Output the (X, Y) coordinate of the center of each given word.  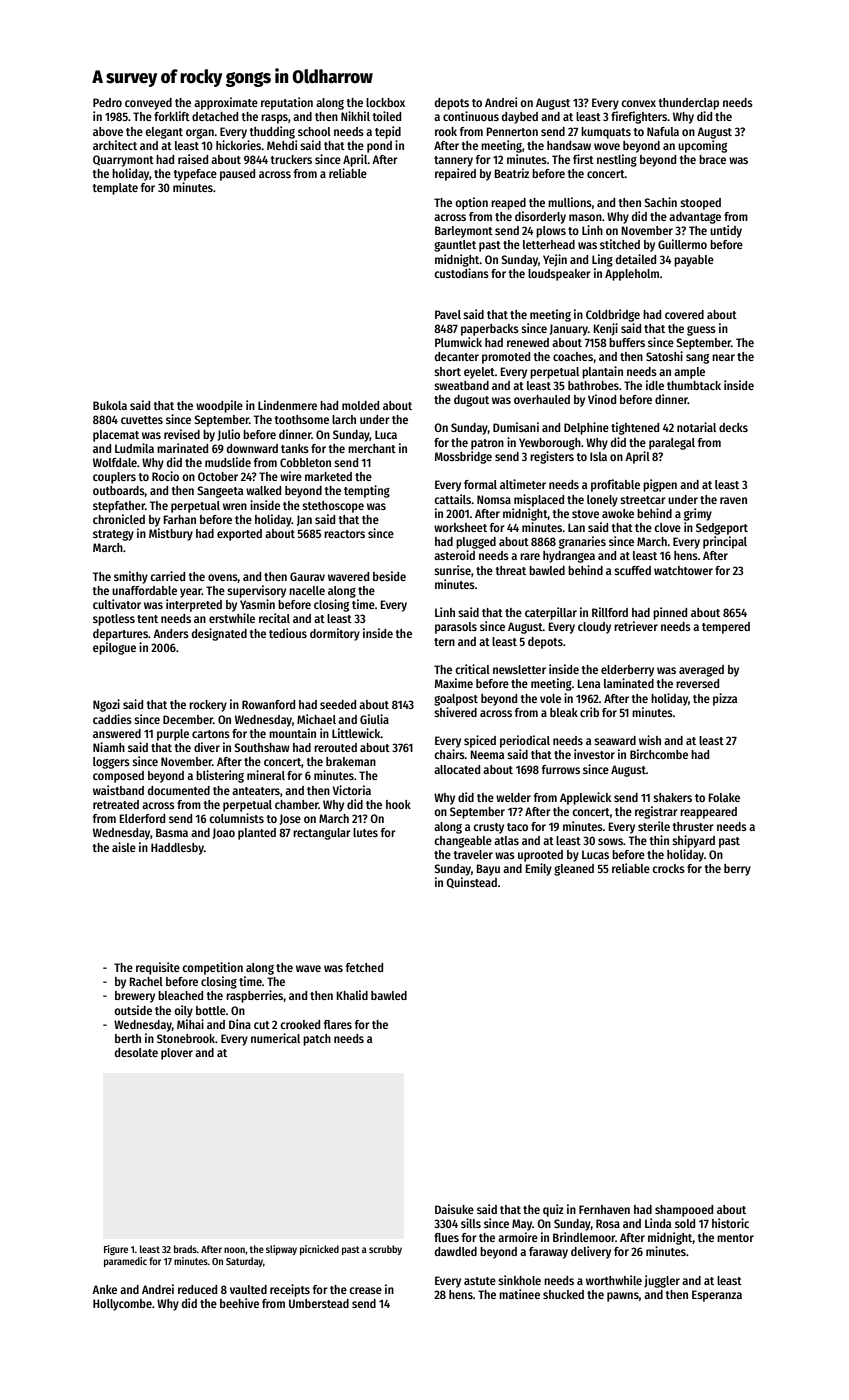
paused (237, 175)
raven (733, 500)
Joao (224, 833)
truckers (291, 159)
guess (701, 331)
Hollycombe (122, 1305)
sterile (654, 826)
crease (365, 1290)
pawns (623, 1297)
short (447, 371)
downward (252, 448)
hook (398, 804)
